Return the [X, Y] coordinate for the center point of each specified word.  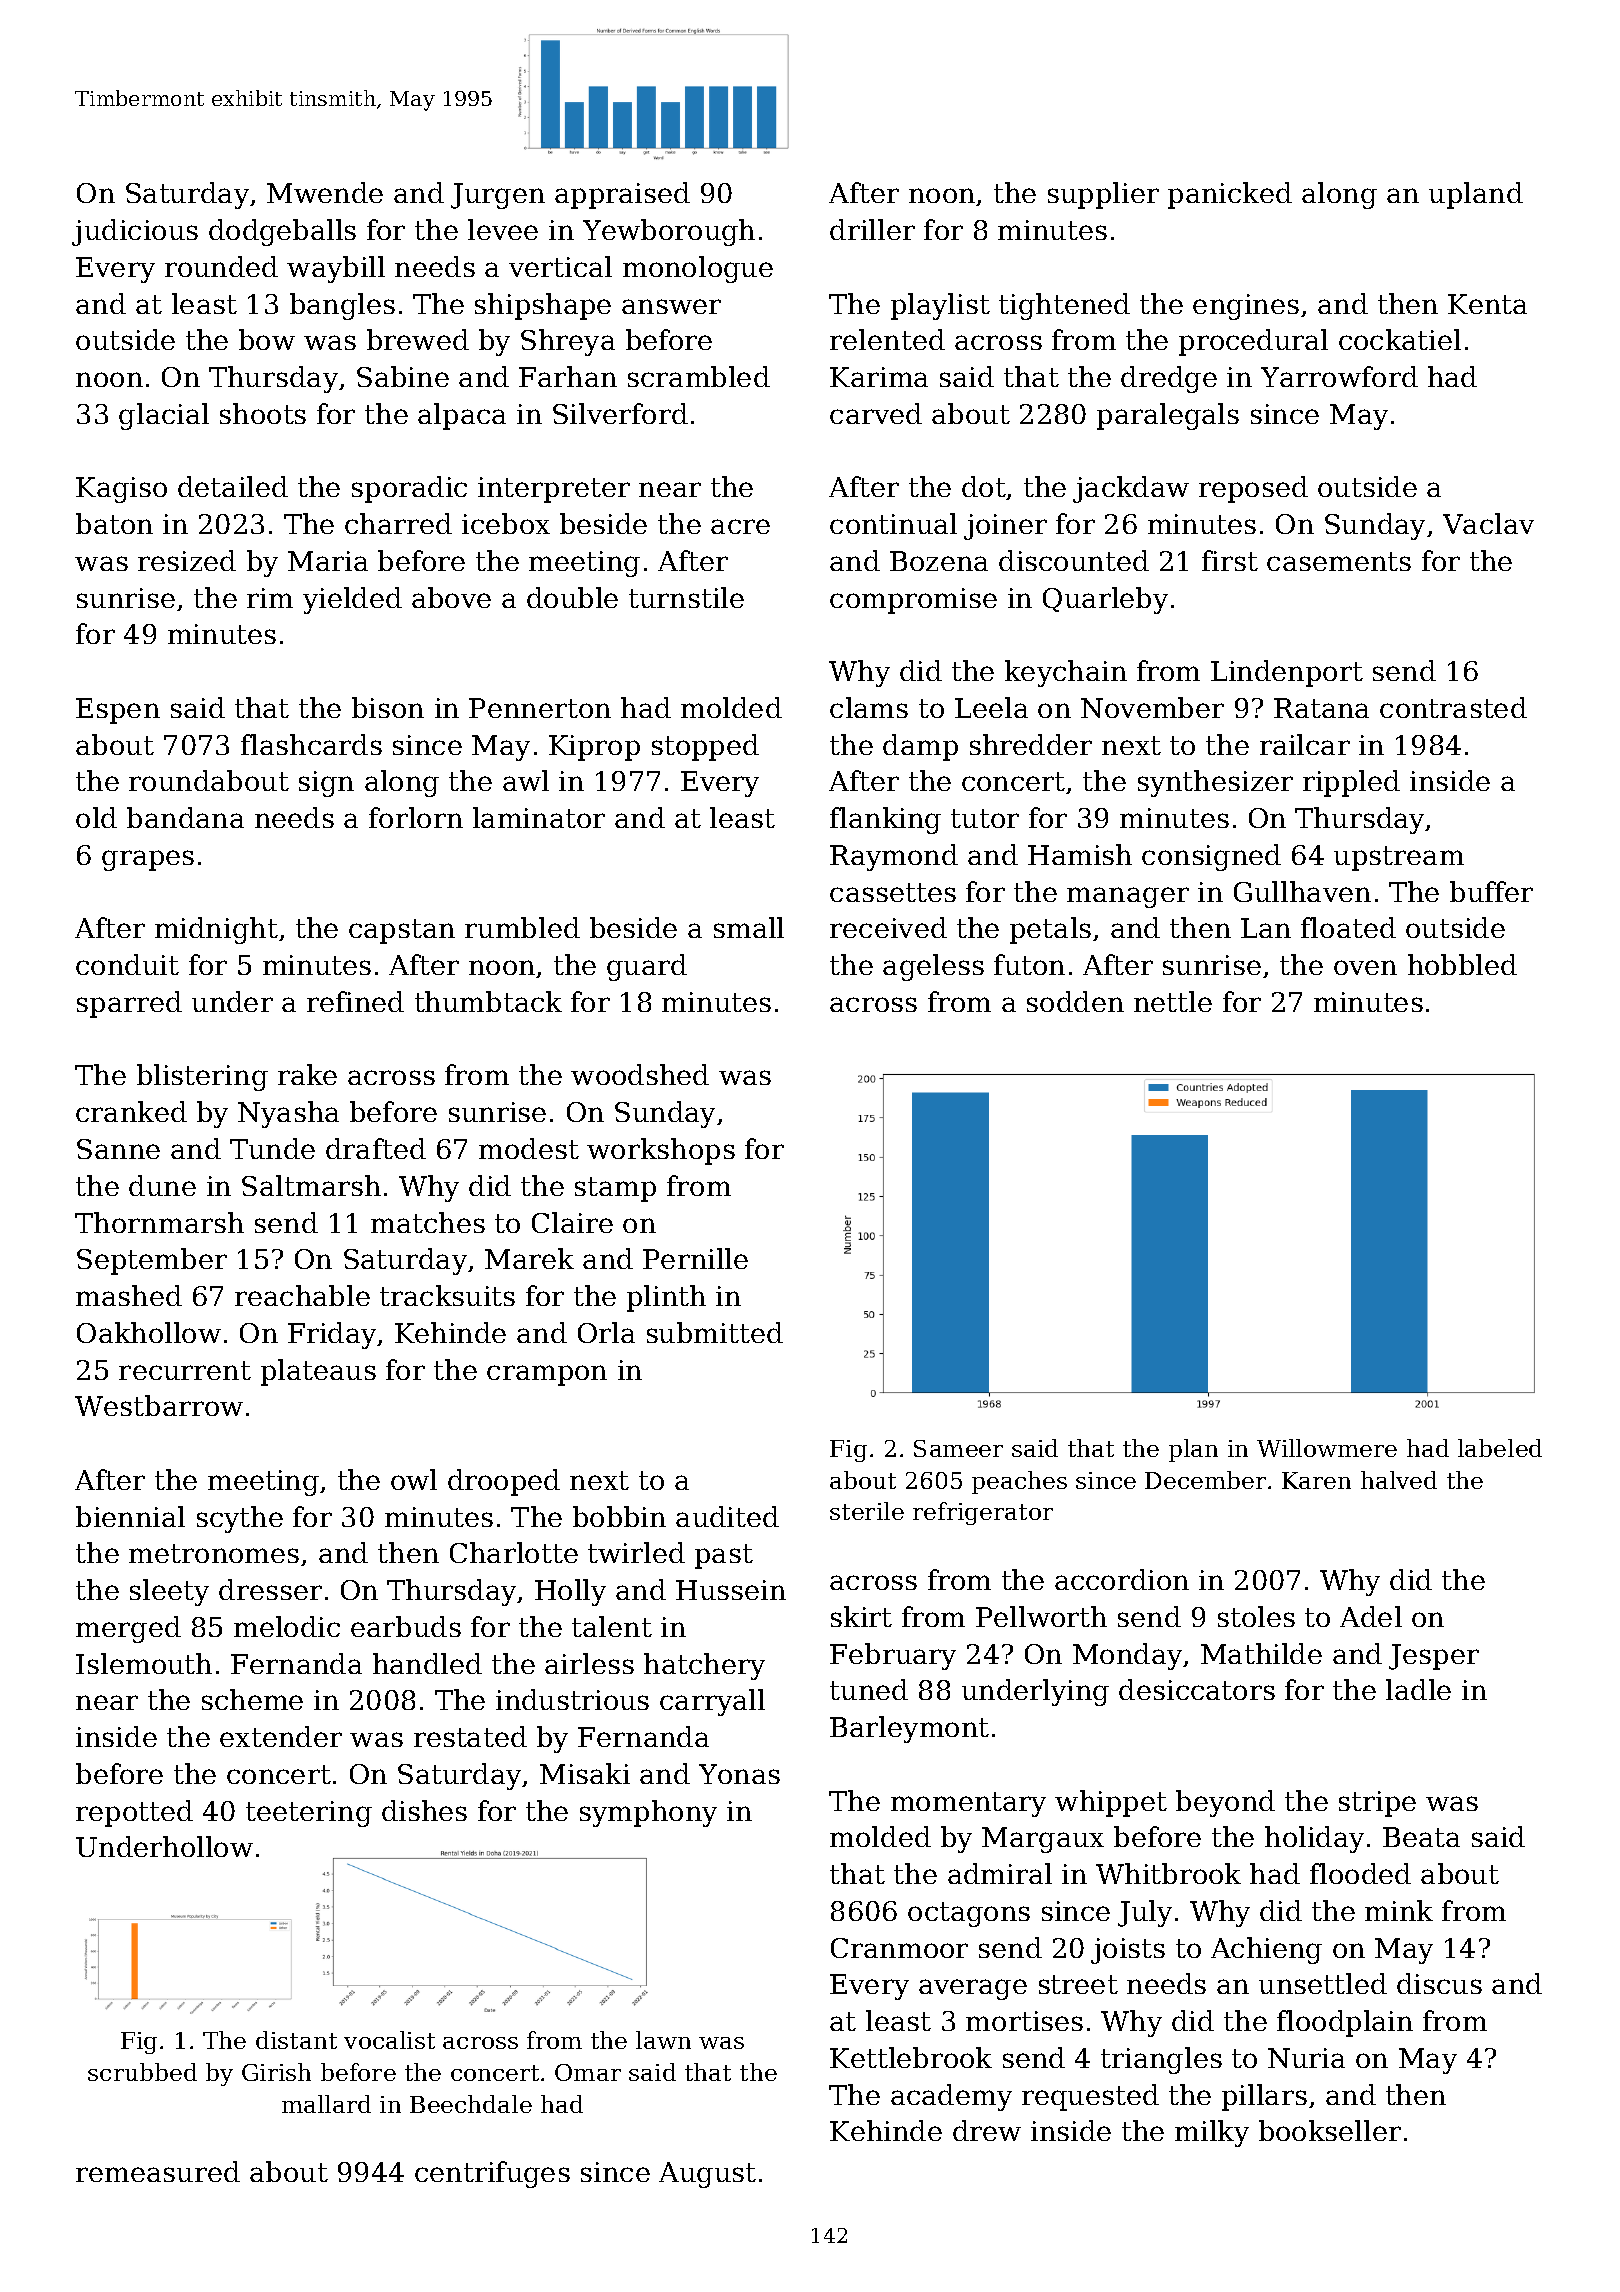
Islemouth [144, 1663]
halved [1399, 1480]
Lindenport [1287, 673]
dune [162, 1185]
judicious [135, 232]
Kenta [1487, 304]
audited [727, 1516]
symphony [648, 1813]
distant [296, 2040]
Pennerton [540, 708]
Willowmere [1327, 1448]
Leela [991, 707]
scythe [240, 1519]
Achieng [1266, 1950]
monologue [698, 269]
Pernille [695, 1258]
